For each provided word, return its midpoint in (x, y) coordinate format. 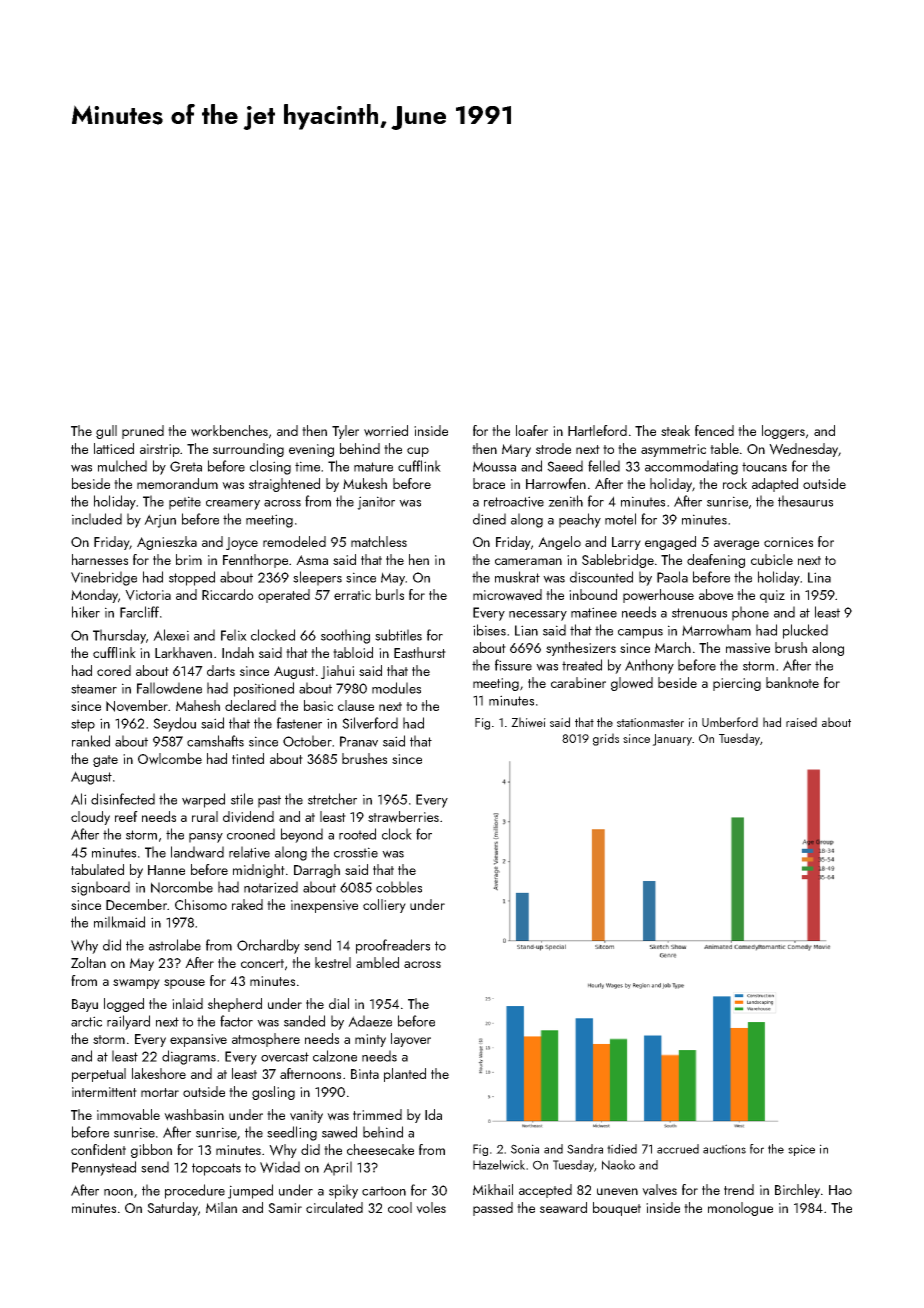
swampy (136, 984)
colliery (384, 906)
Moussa (494, 466)
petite (185, 503)
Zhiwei (528, 722)
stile (242, 799)
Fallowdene (169, 688)
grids (606, 739)
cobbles (399, 887)
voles (431, 1208)
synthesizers (581, 649)
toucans (764, 467)
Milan (221, 1207)
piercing (737, 684)
